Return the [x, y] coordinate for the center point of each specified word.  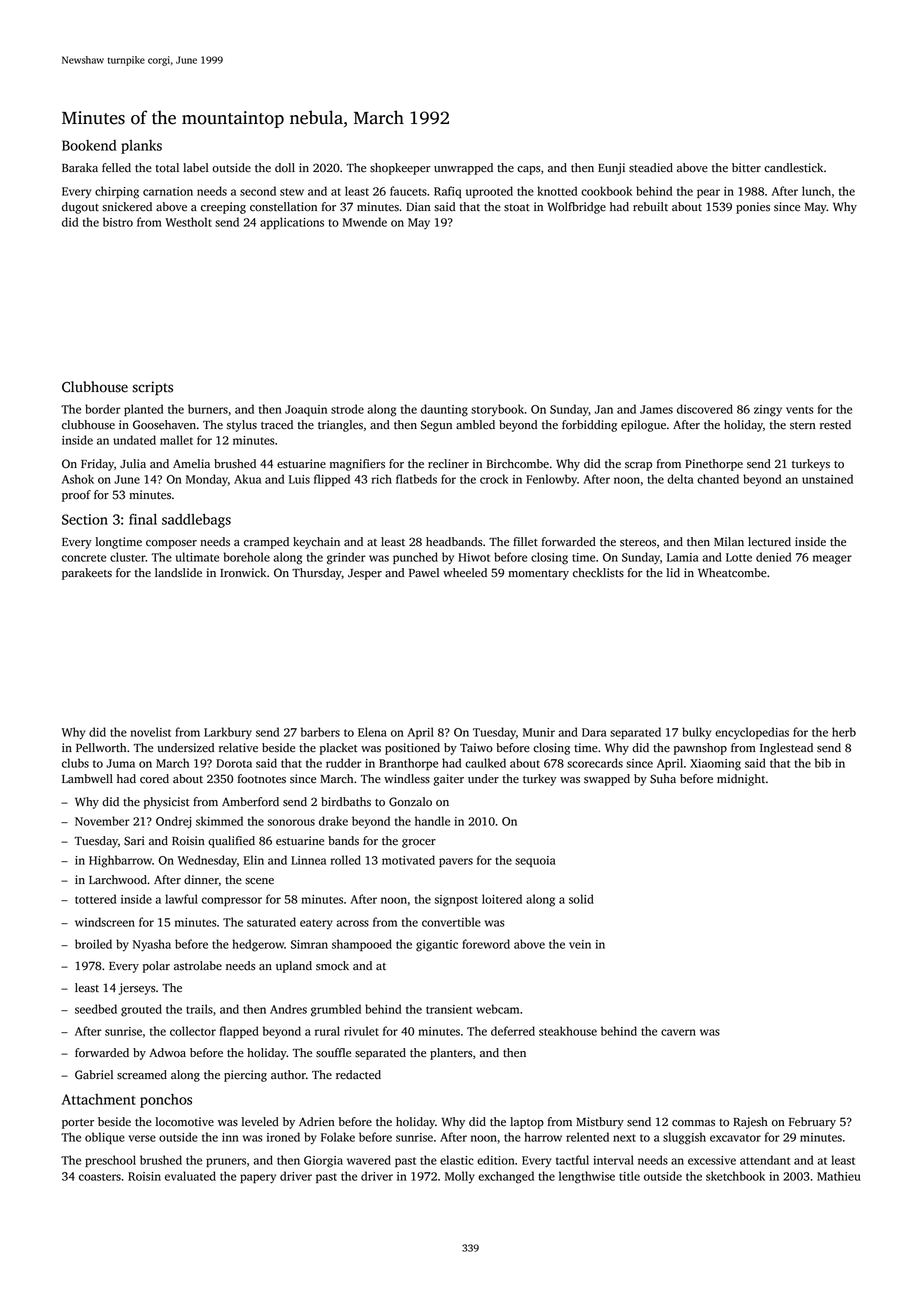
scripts [152, 388]
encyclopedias [752, 733]
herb [844, 732]
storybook [497, 410]
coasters [100, 1177]
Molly [460, 1177]
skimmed [219, 821]
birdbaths [346, 802]
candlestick [793, 168]
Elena [372, 732]
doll [285, 168]
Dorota [234, 763]
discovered [705, 409]
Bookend [89, 145]
